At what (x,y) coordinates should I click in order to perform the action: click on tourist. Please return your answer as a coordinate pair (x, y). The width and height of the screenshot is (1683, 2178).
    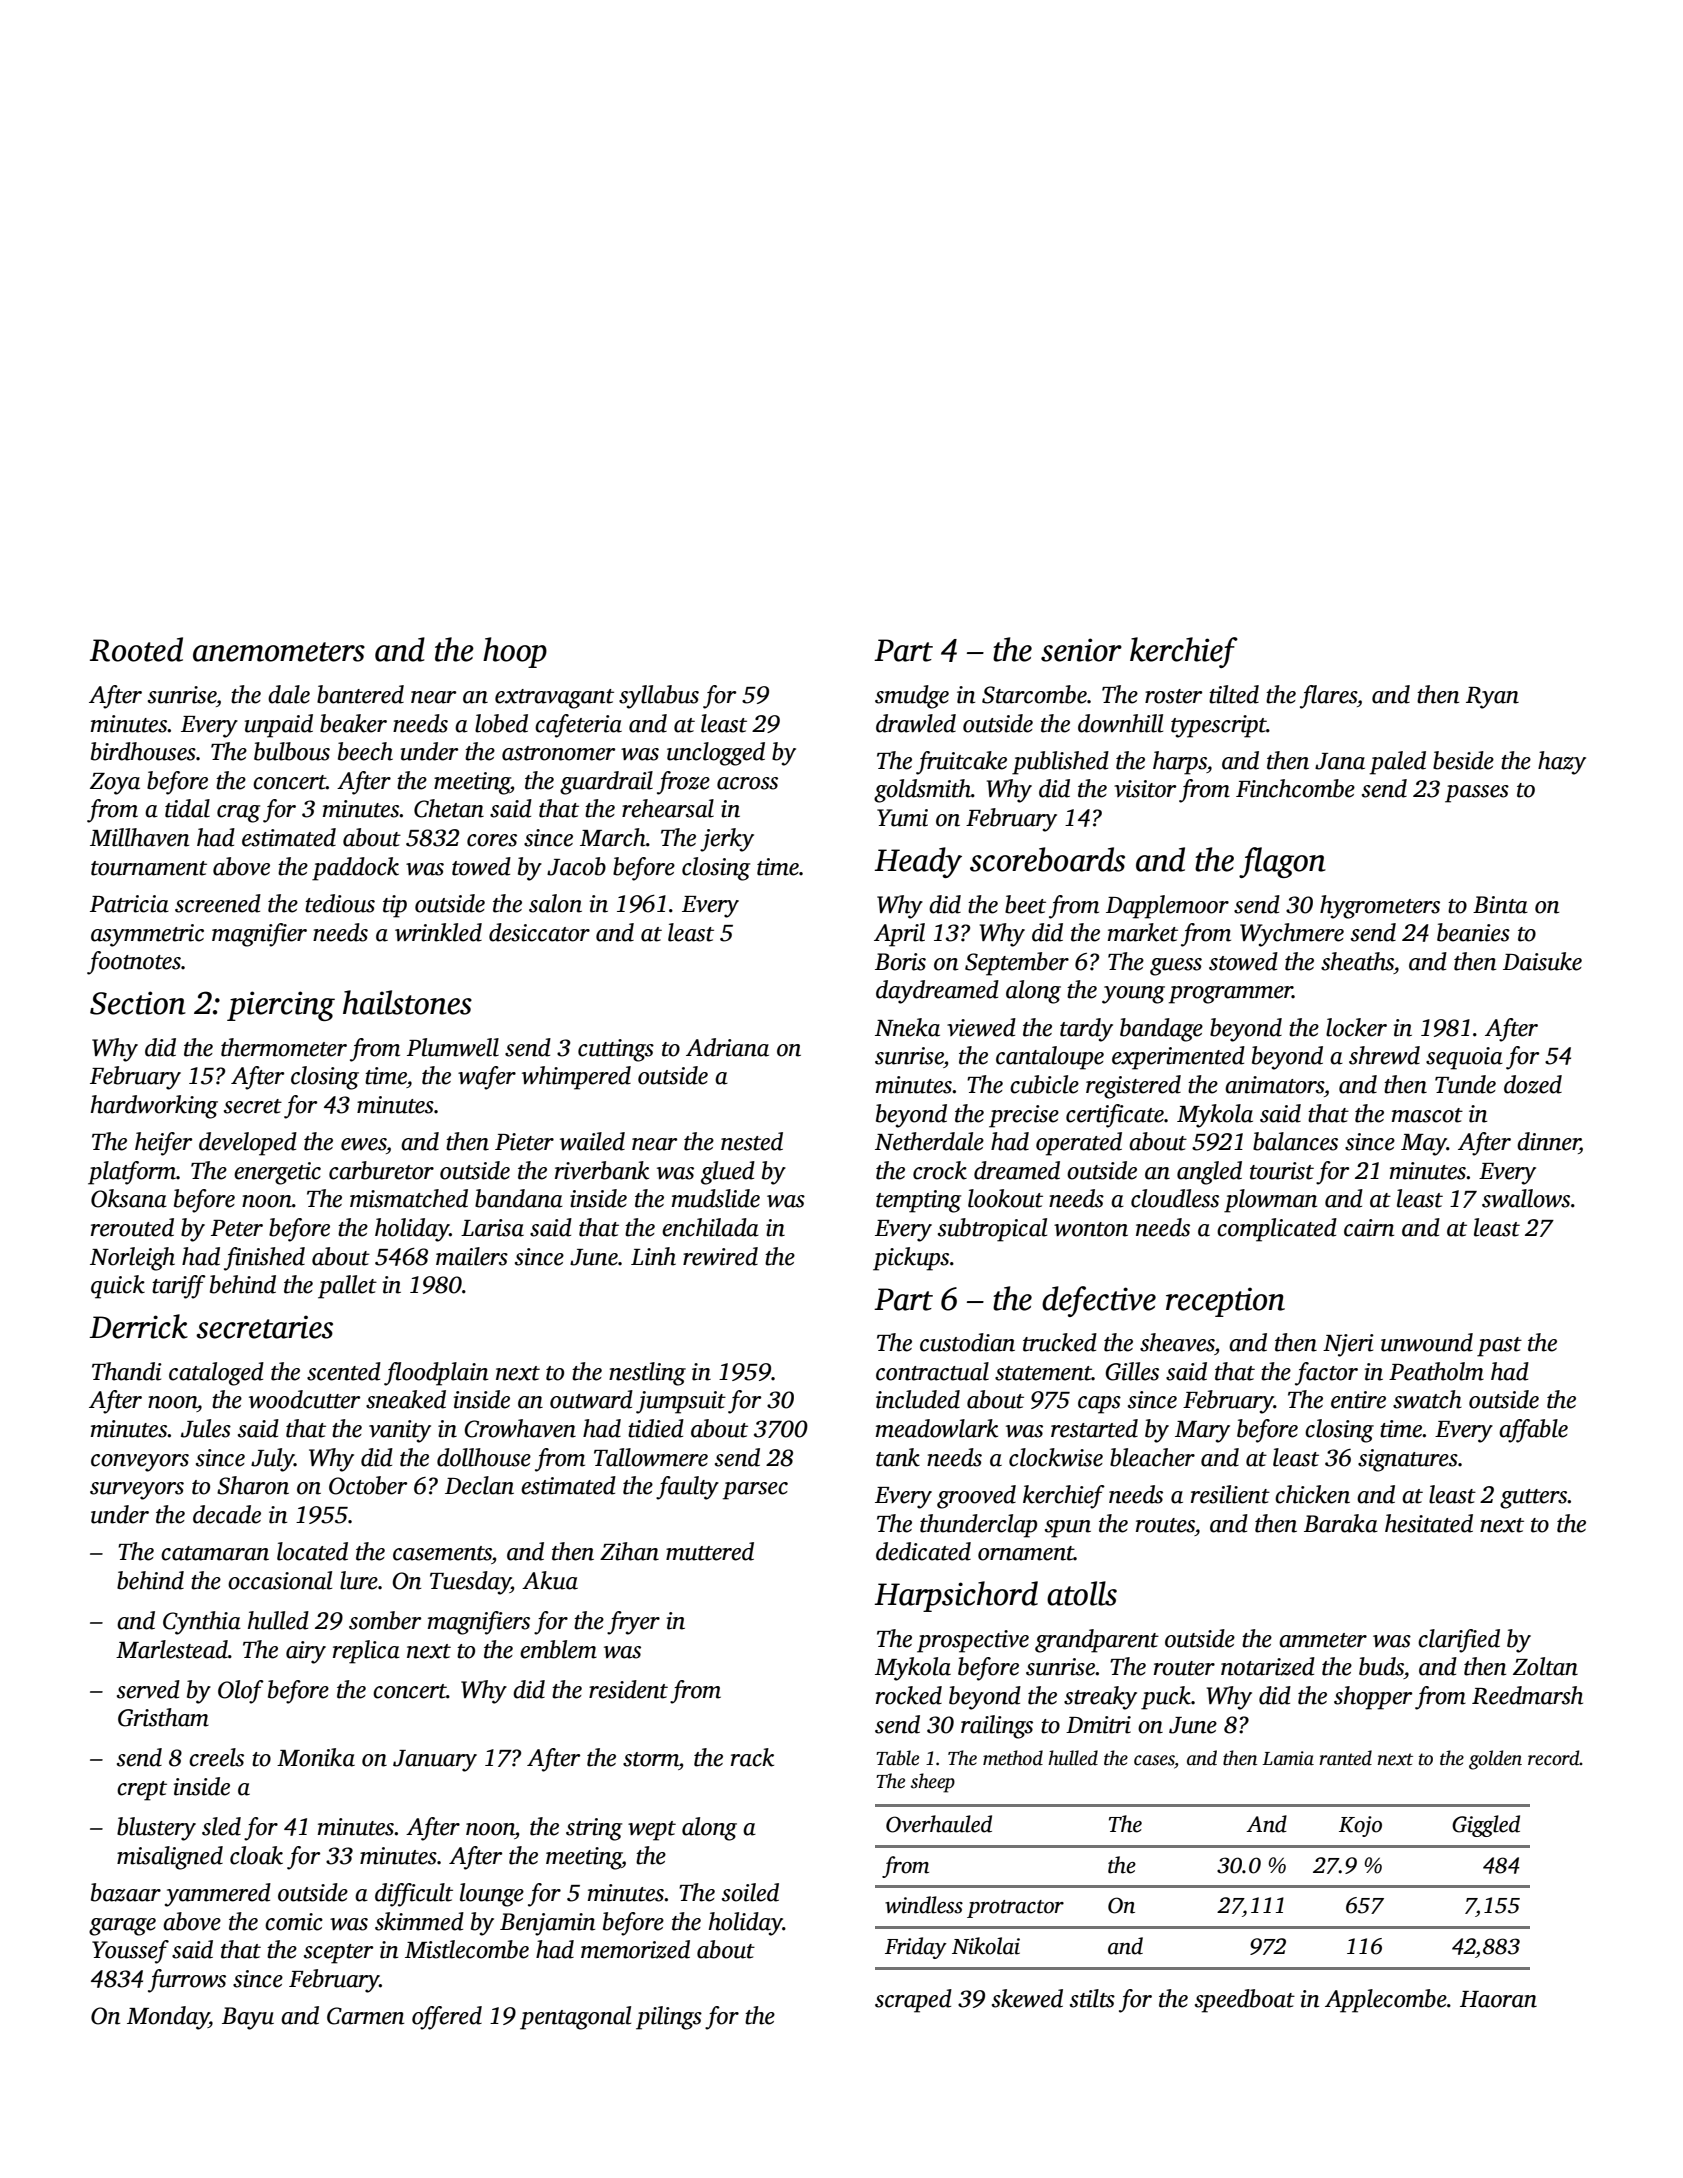
    Looking at the image, I should click on (1282, 1171).
